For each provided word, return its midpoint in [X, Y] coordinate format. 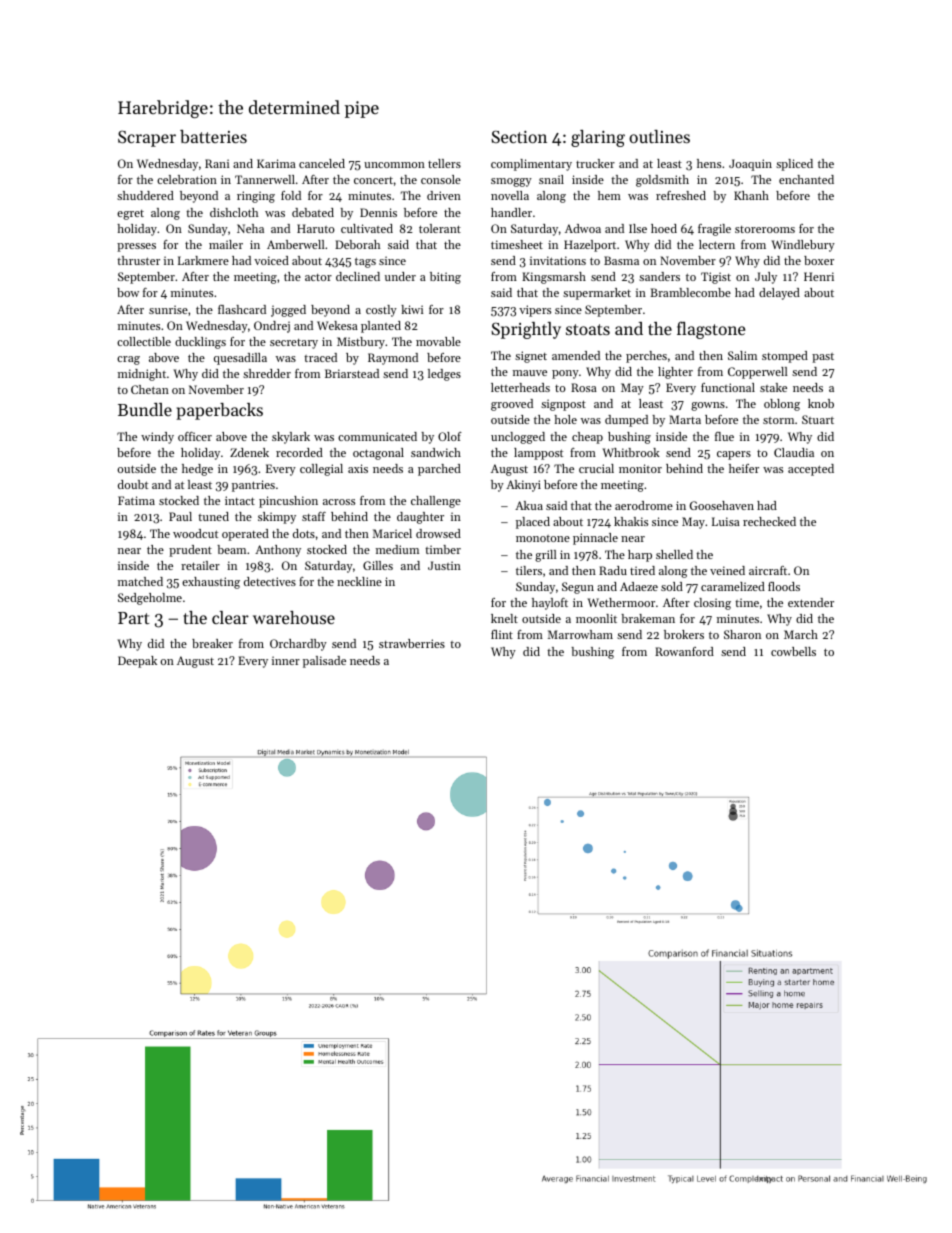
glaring [598, 138]
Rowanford [684, 651]
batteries [213, 136]
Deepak [137, 662]
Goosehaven [722, 505]
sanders [659, 276]
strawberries [412, 643]
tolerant [440, 228]
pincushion [288, 502]
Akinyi [523, 486]
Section [519, 136]
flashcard [242, 309]
